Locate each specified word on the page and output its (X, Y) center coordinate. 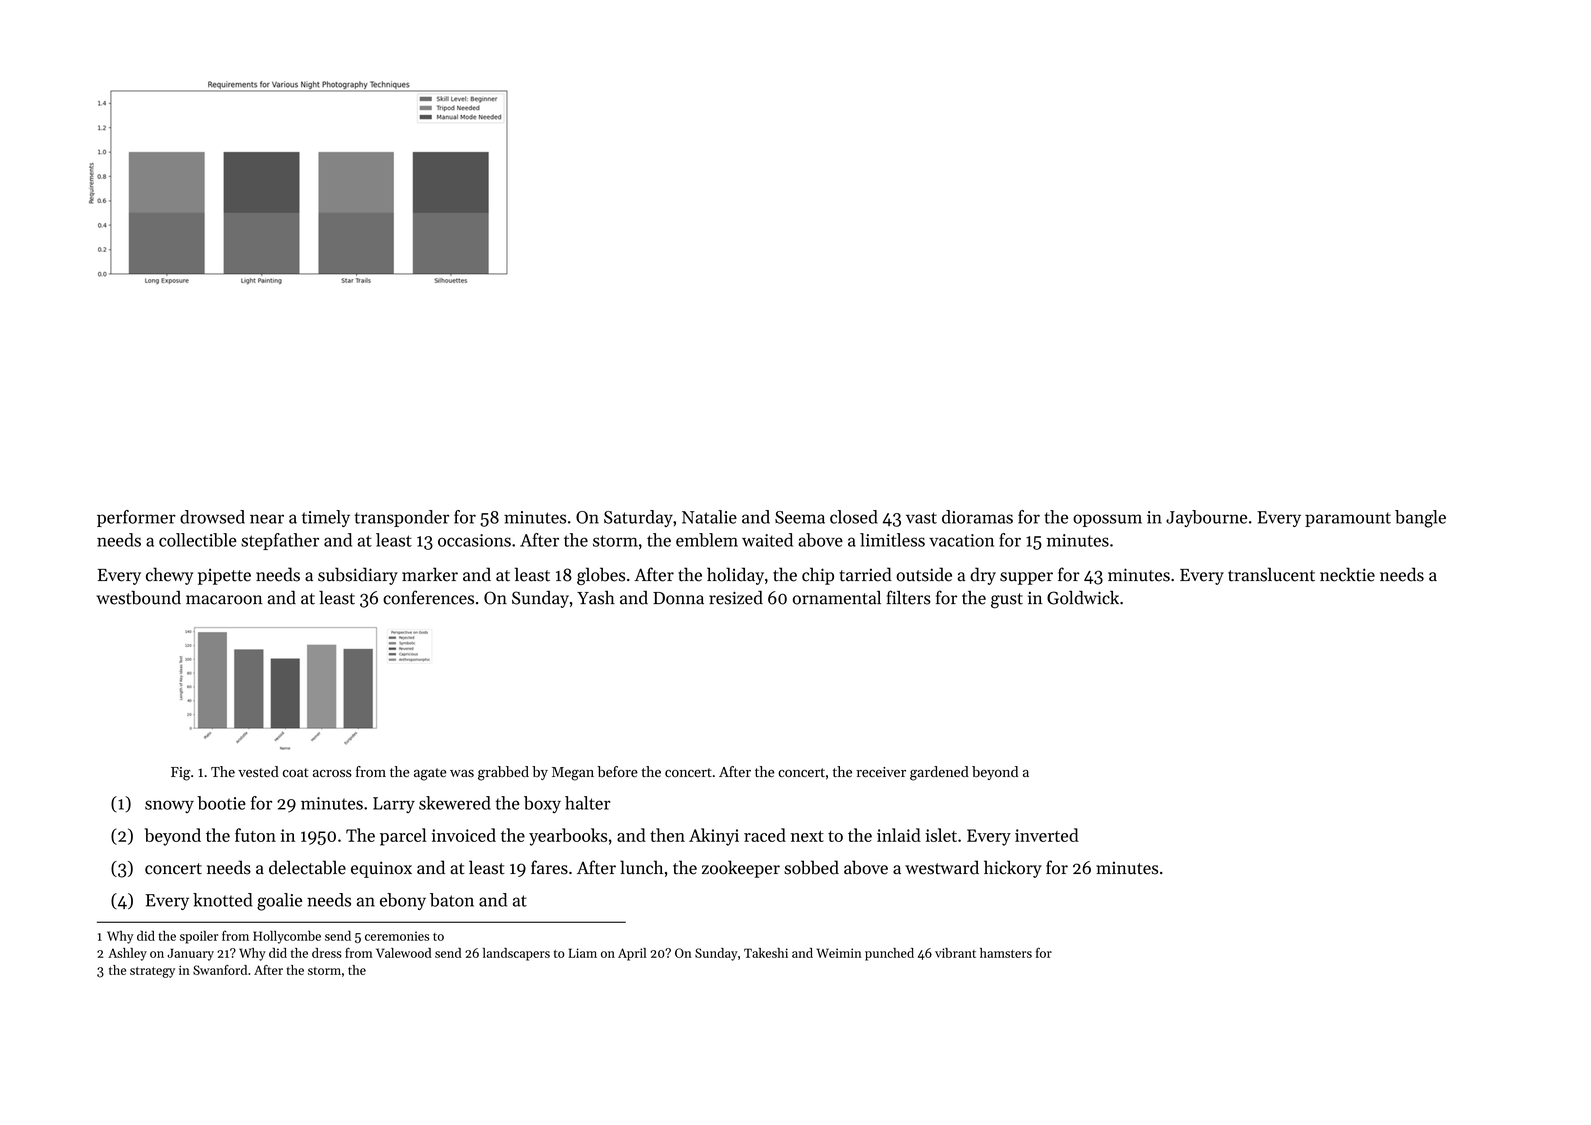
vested (258, 771)
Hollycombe (287, 937)
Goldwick (1083, 598)
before (618, 771)
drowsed (212, 517)
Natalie (709, 517)
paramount (1348, 519)
